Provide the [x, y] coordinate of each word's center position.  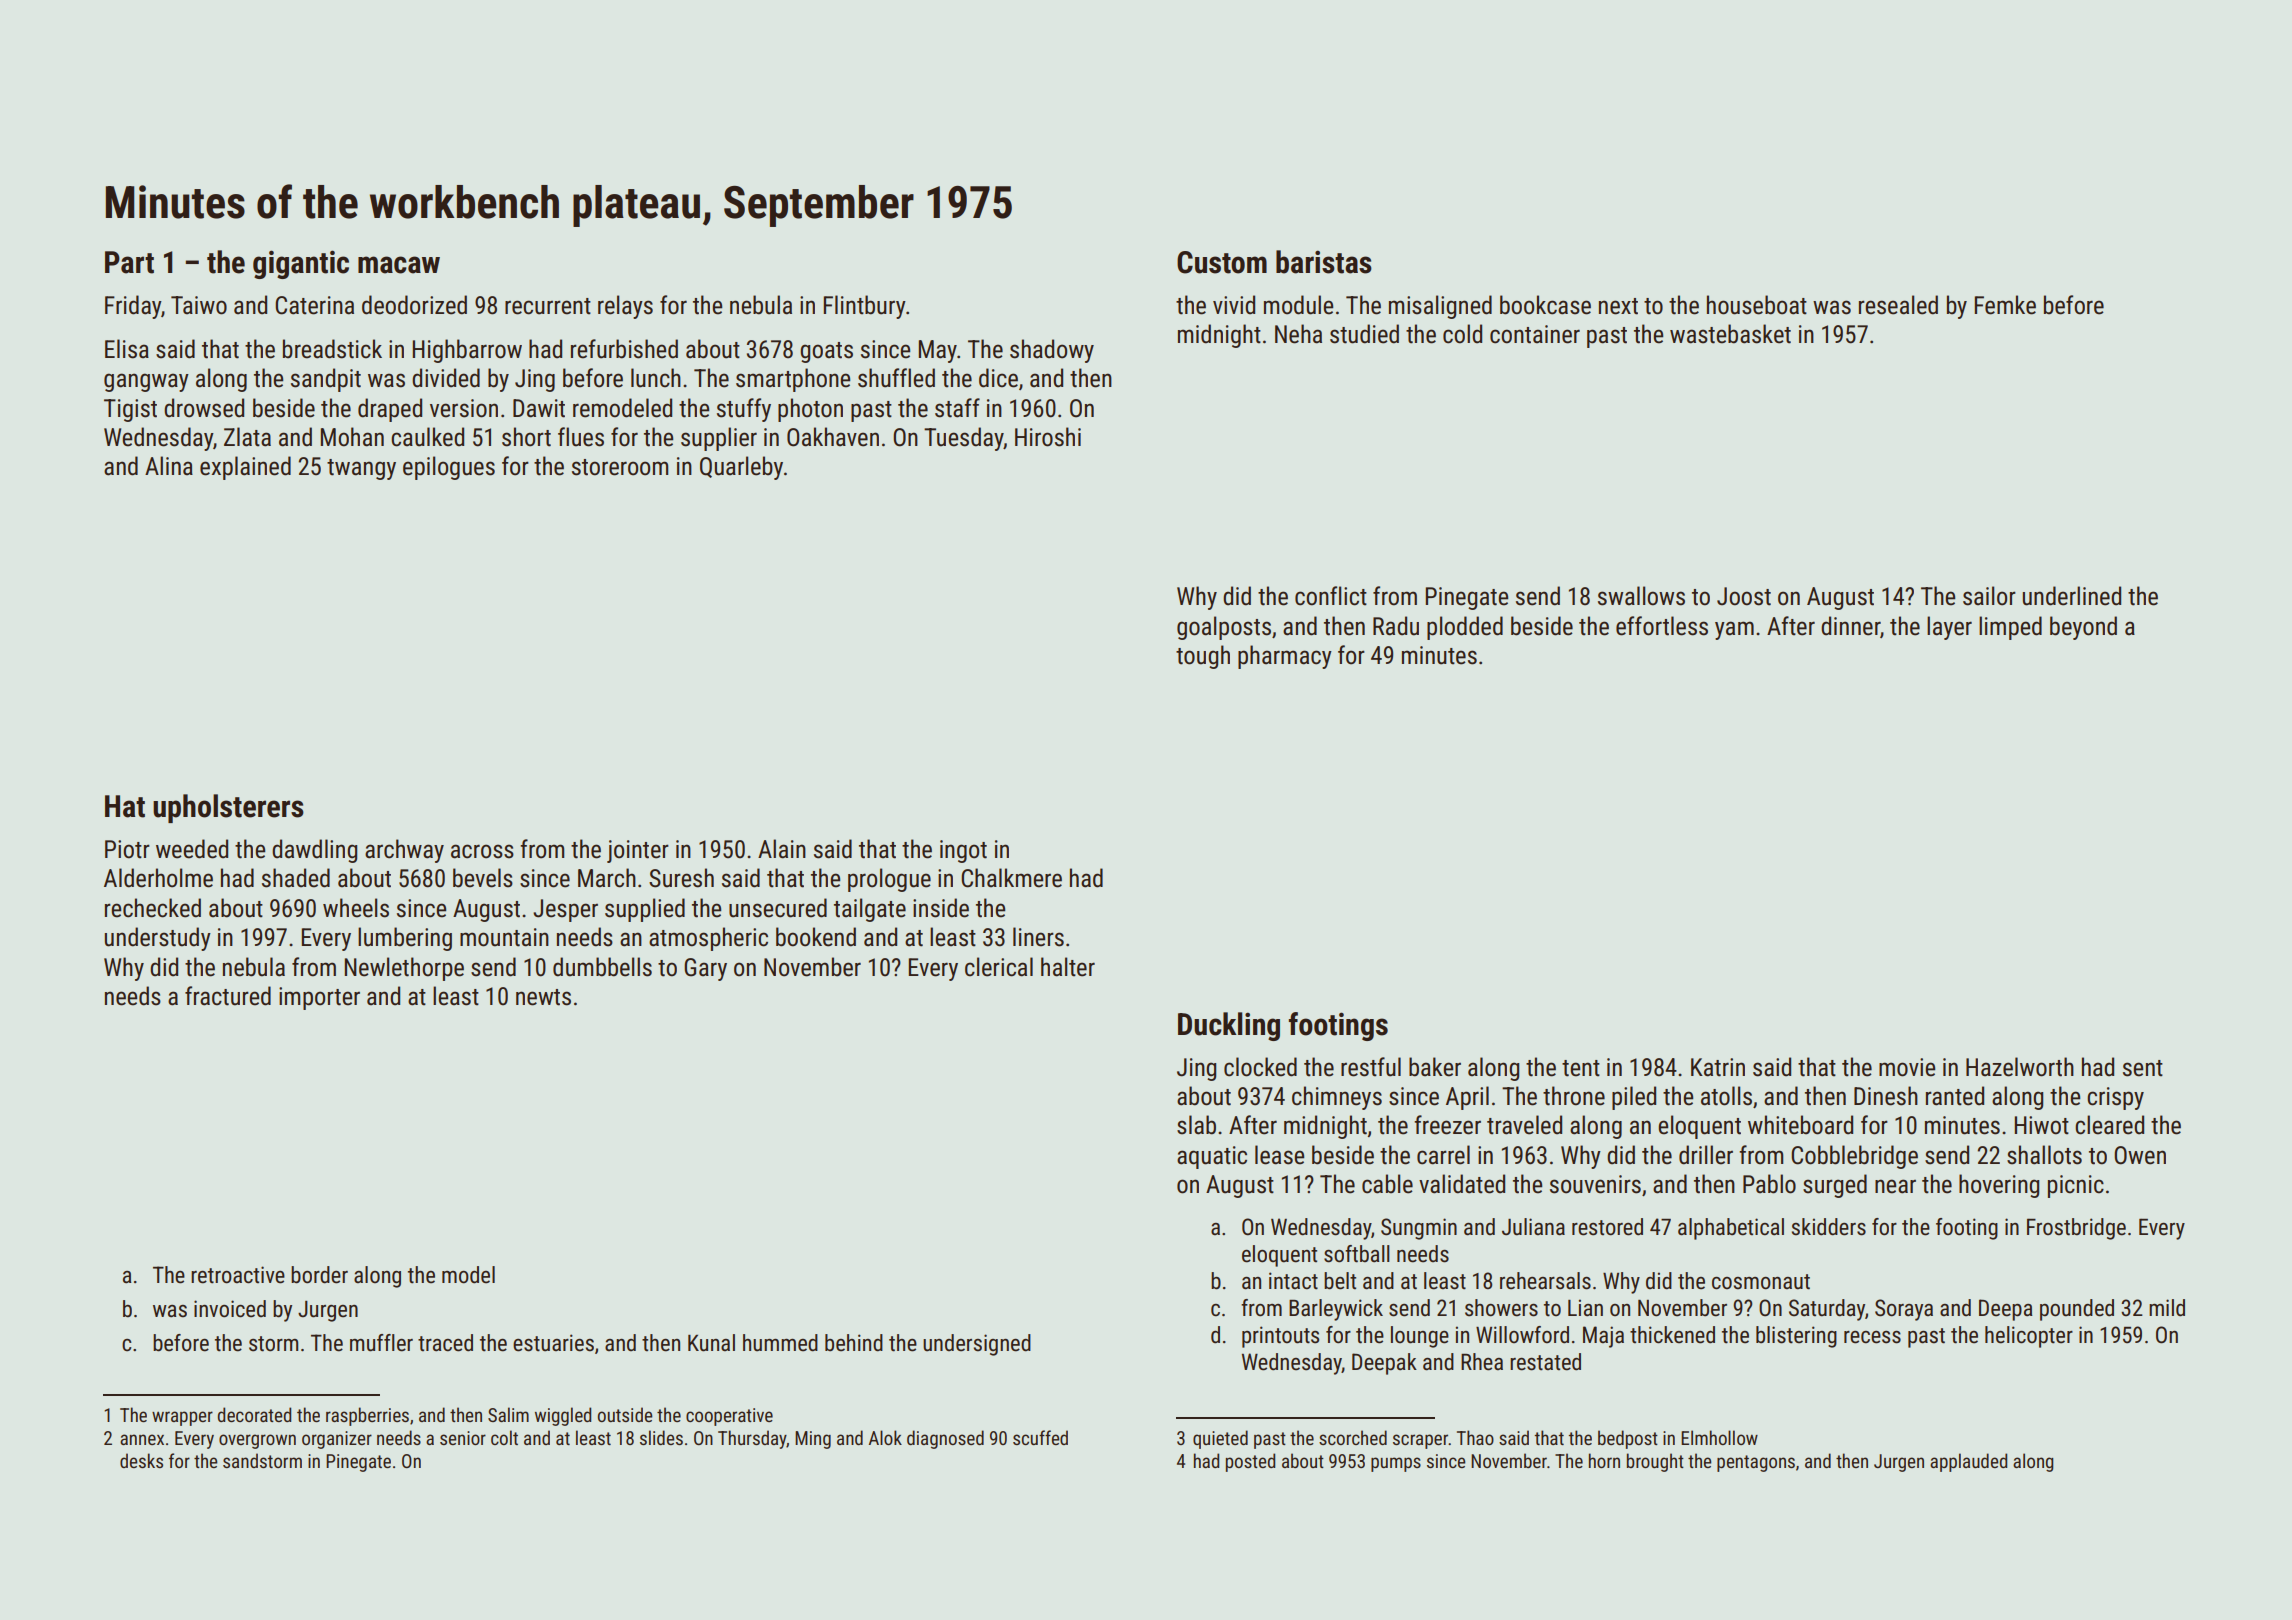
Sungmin [1419, 1229]
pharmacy [1285, 657]
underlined [2072, 596]
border [319, 1275]
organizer [337, 1440]
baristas [1324, 262]
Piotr [127, 849]
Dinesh [1886, 1096]
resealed [1898, 305]
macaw [399, 265]
